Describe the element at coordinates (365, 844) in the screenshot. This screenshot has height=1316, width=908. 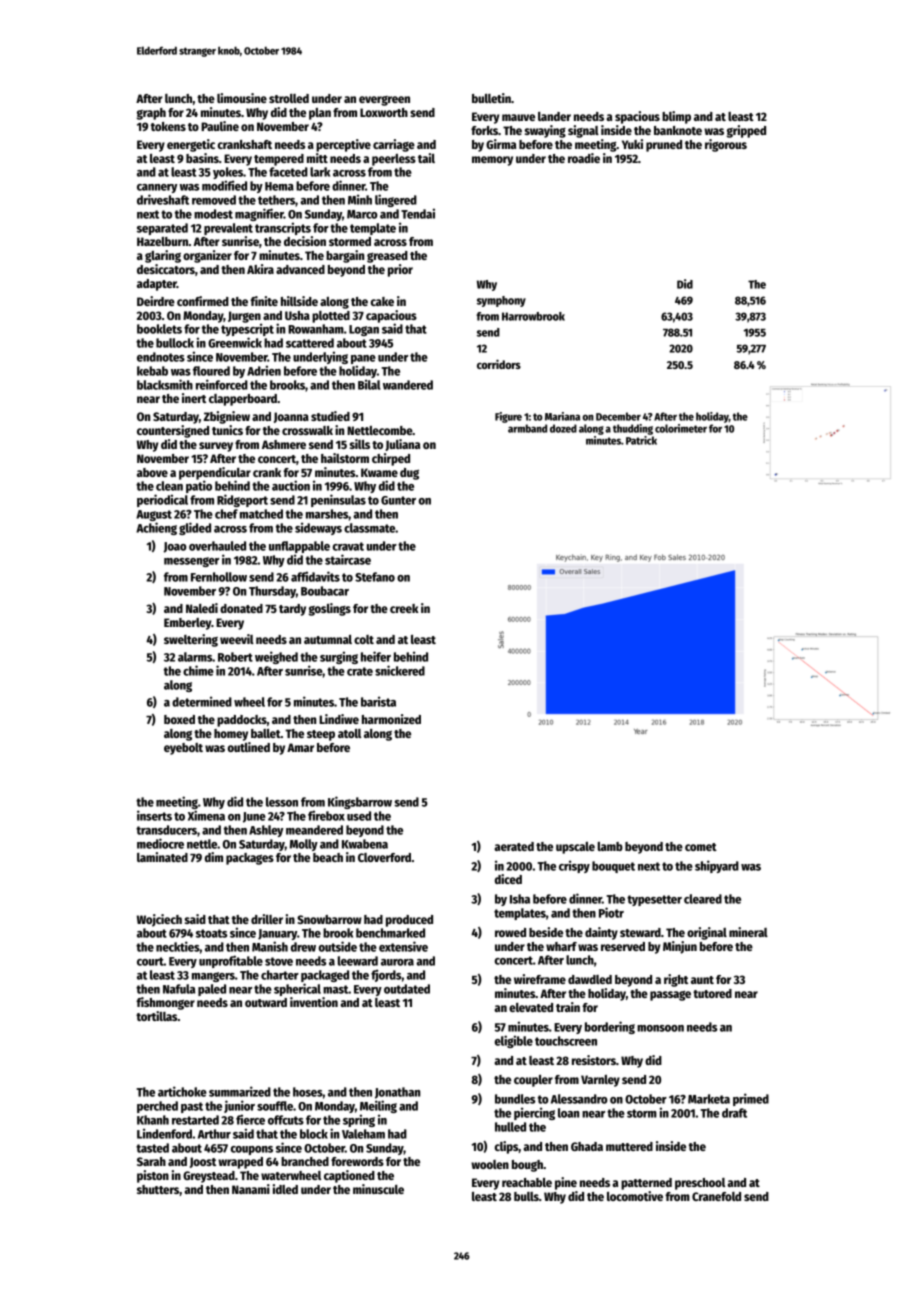
I see `Kwabena` at that location.
